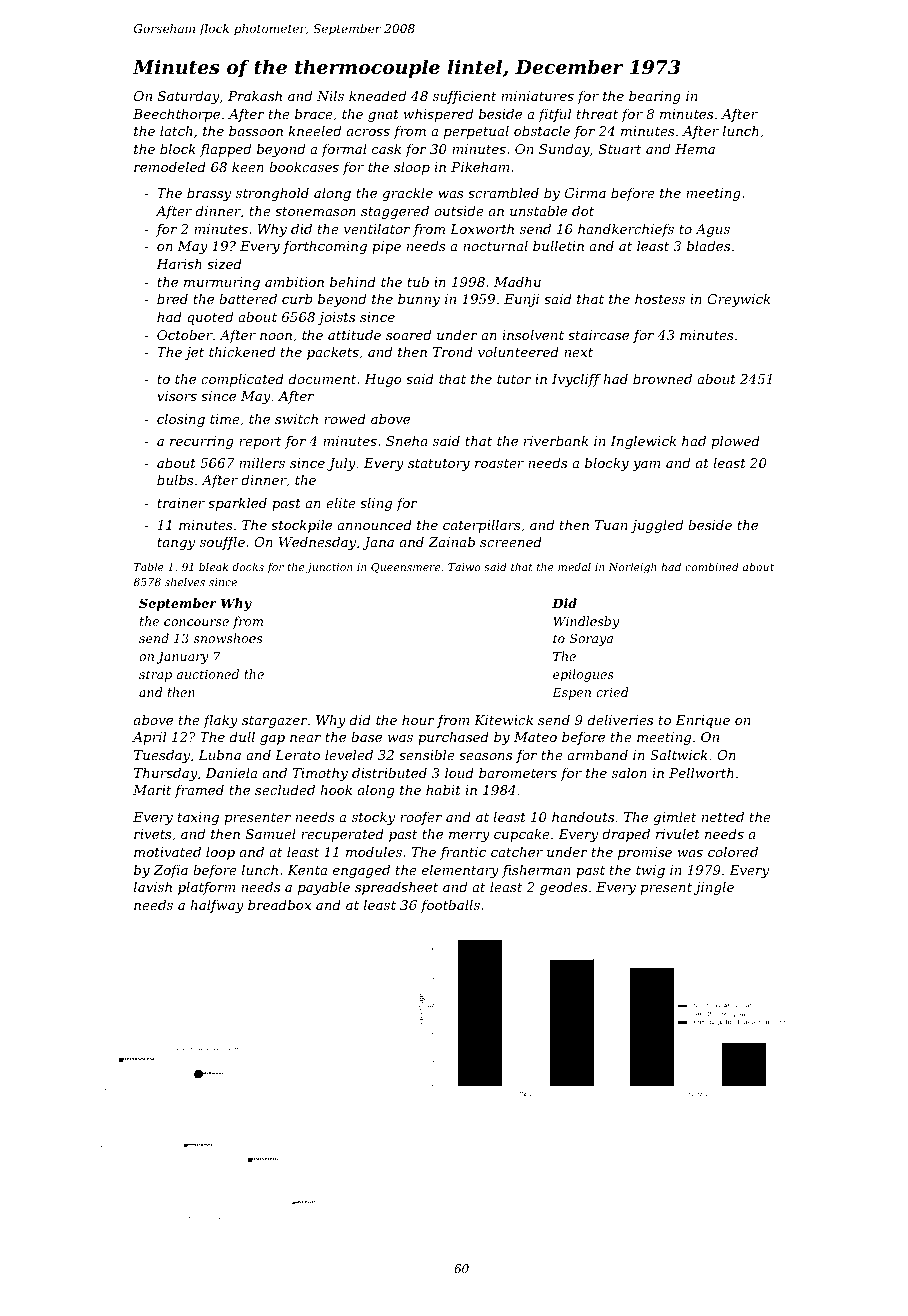  What do you see at coordinates (255, 95) in the image?
I see `Prakash` at bounding box center [255, 95].
